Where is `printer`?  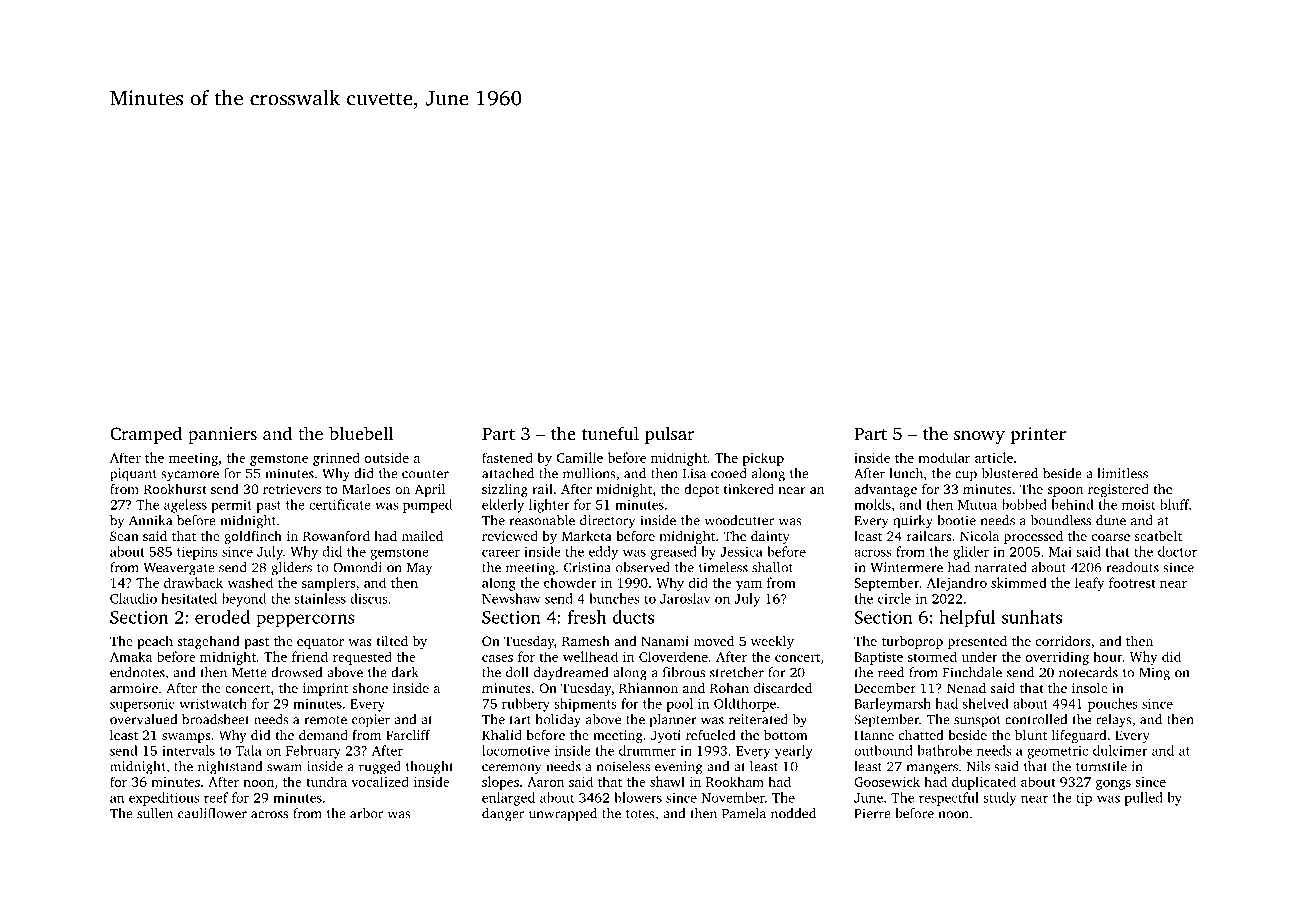
printer is located at coordinates (1038, 435).
